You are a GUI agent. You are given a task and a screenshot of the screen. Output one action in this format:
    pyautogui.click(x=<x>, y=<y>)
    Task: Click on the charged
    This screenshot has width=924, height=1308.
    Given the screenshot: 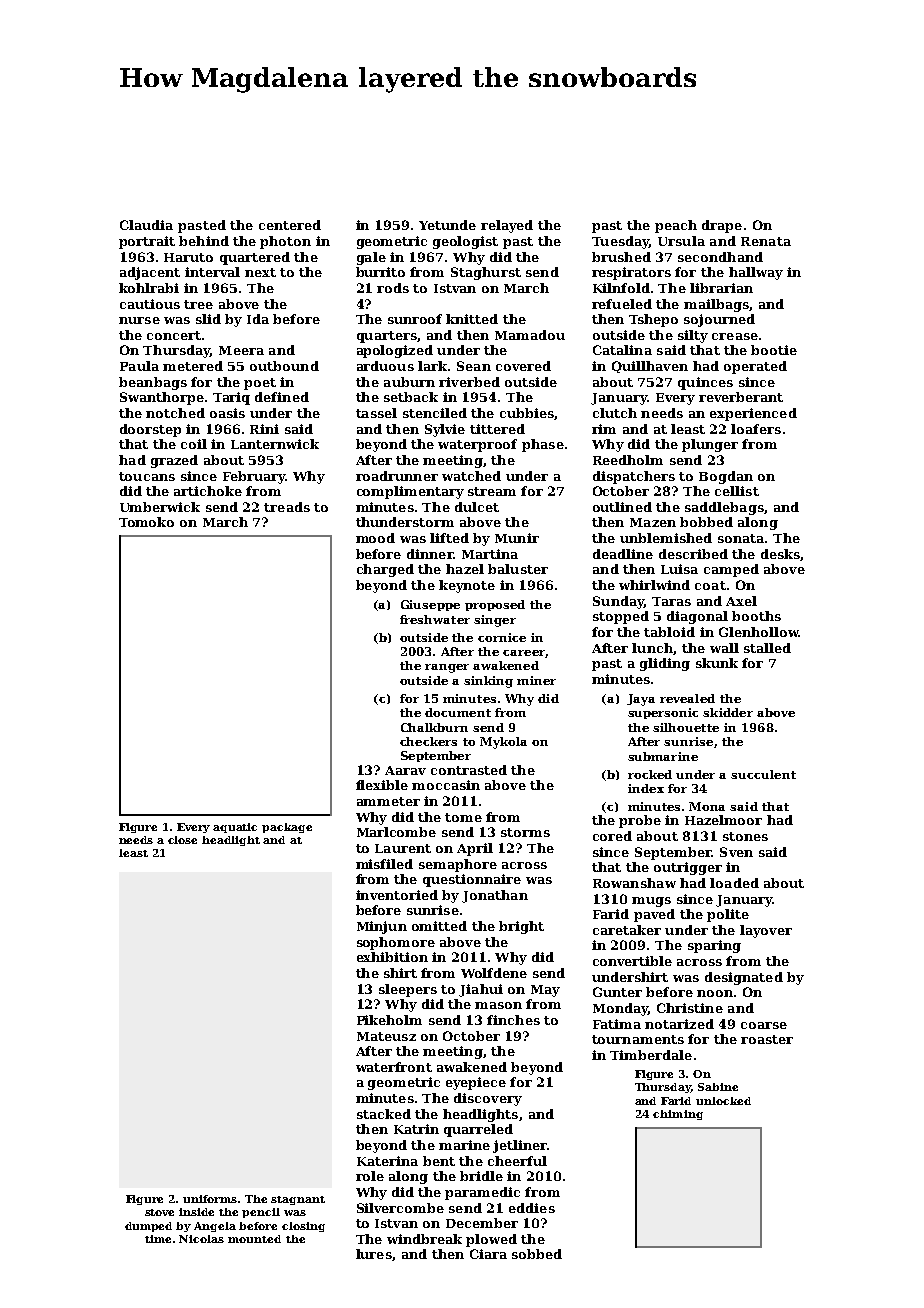 What is the action you would take?
    pyautogui.click(x=385, y=570)
